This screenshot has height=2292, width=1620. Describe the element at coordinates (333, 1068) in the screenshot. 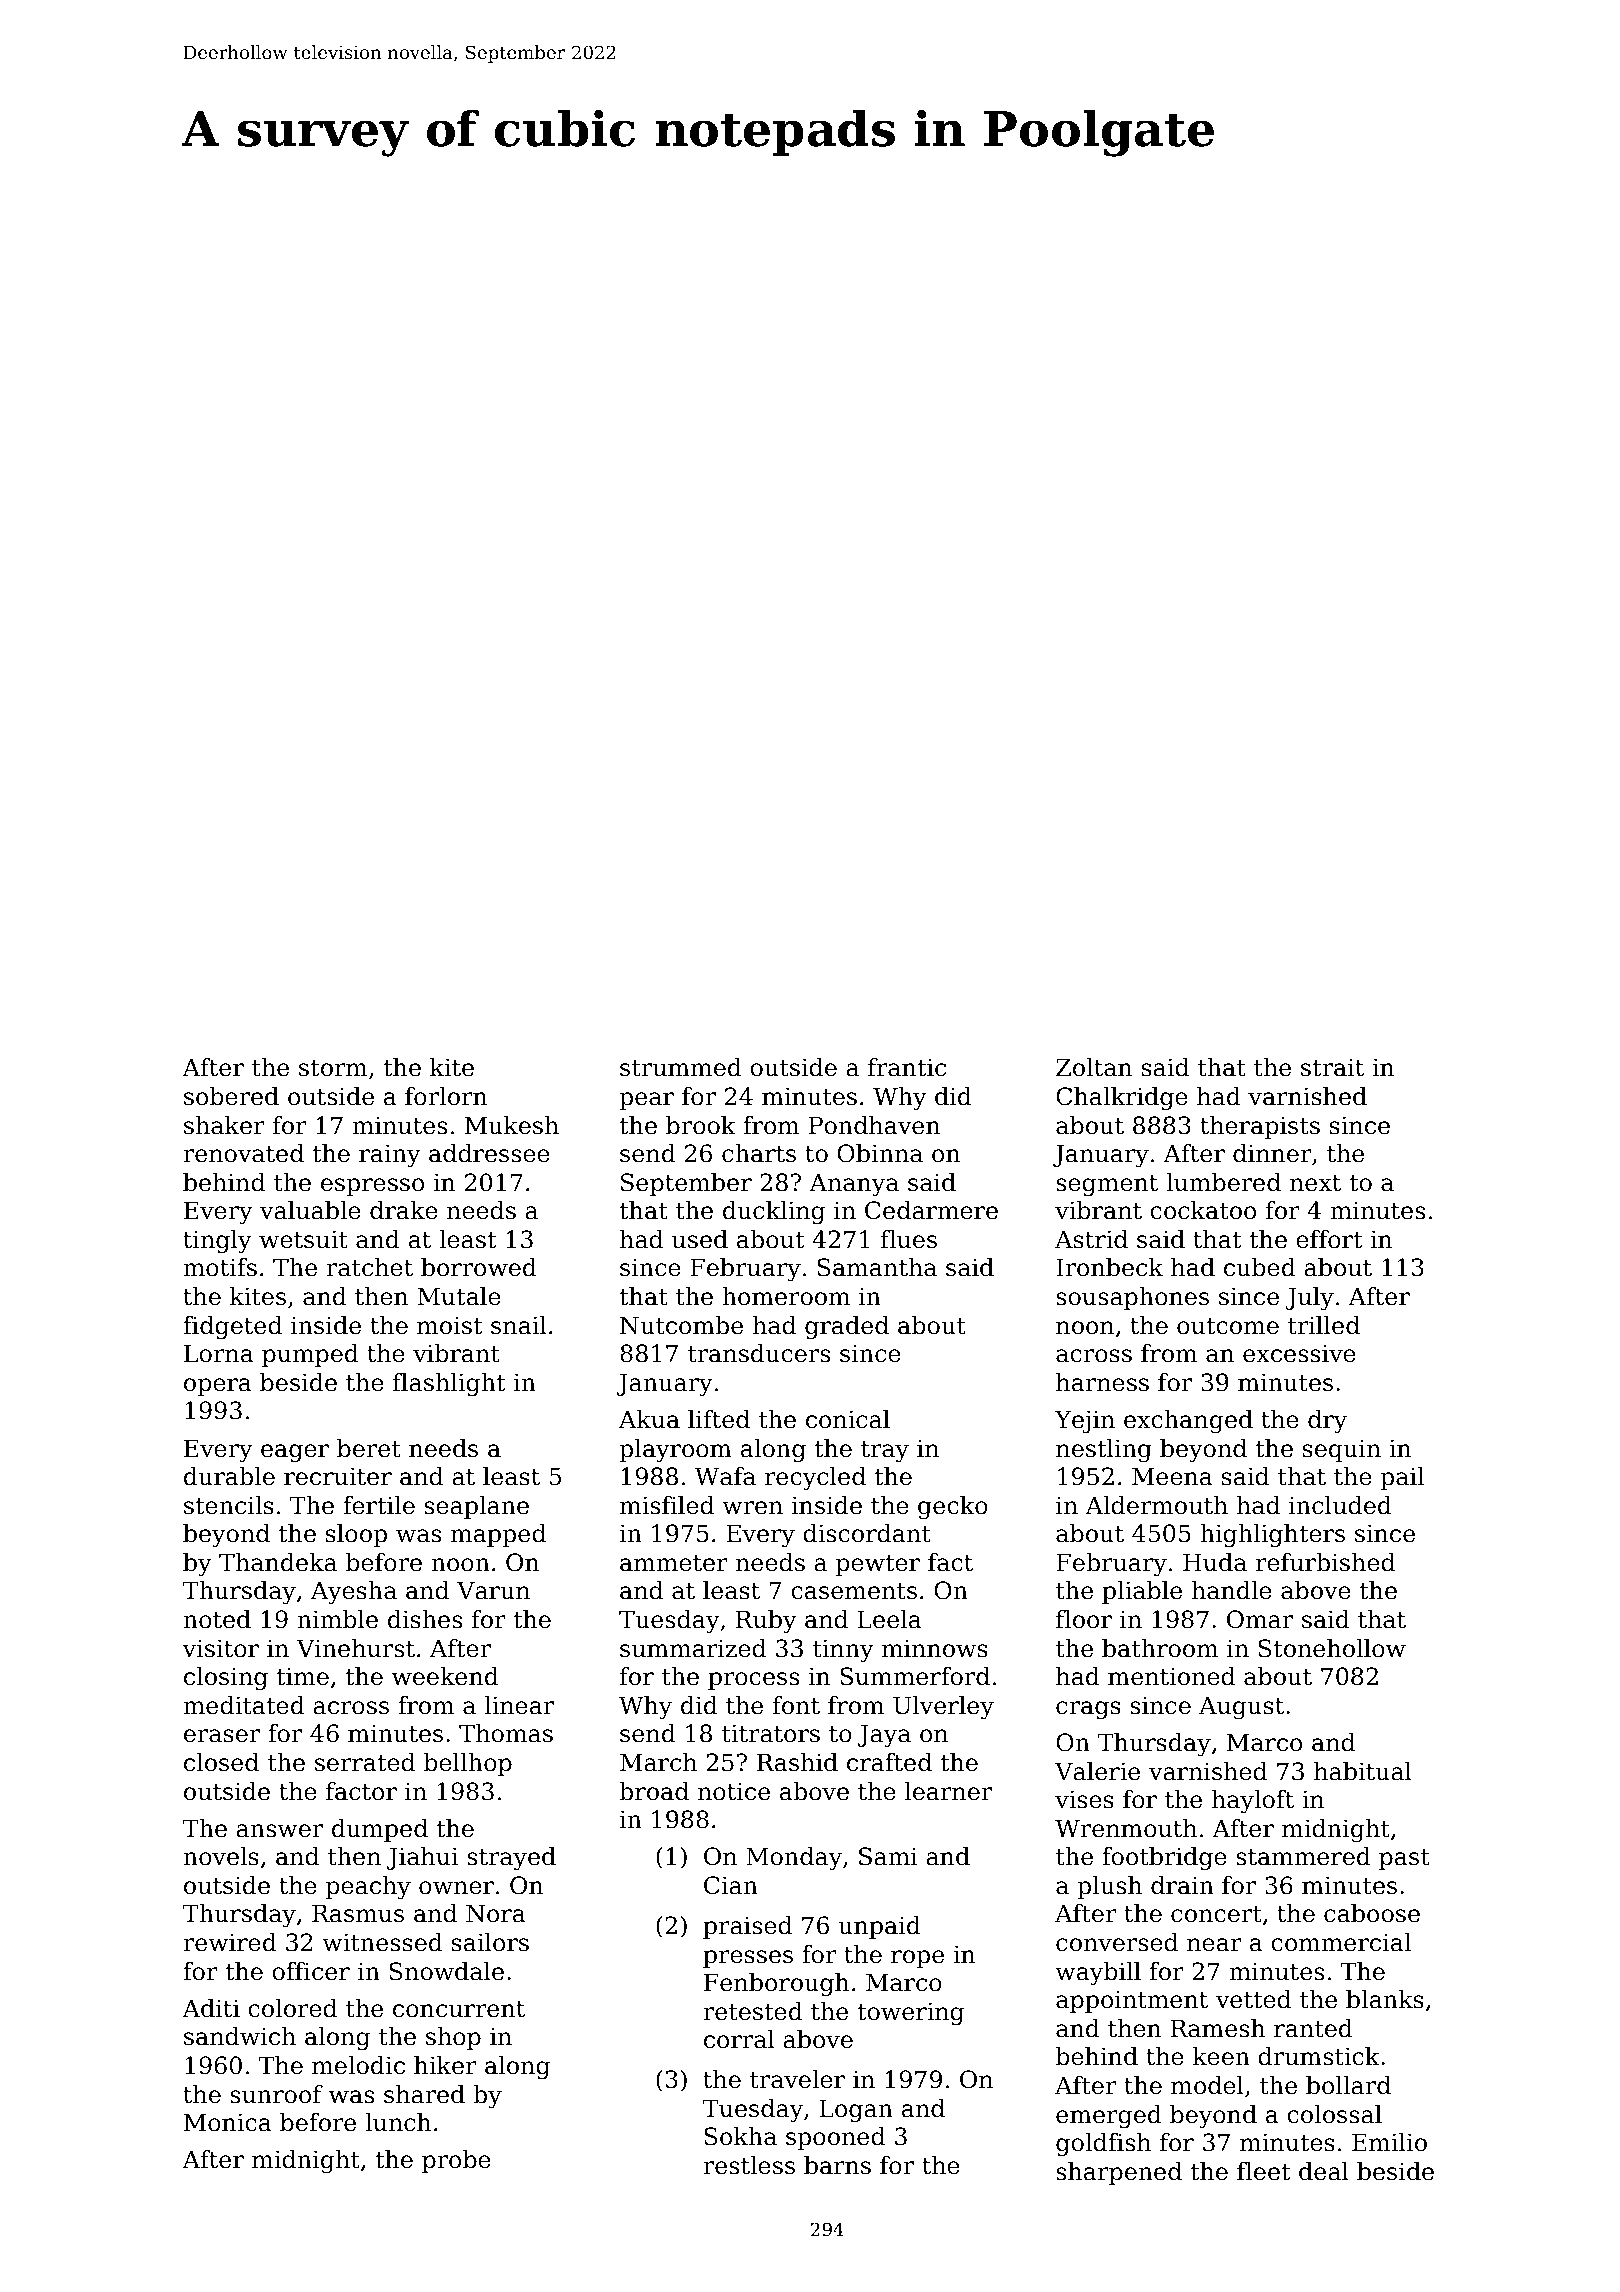

I see `storm` at that location.
